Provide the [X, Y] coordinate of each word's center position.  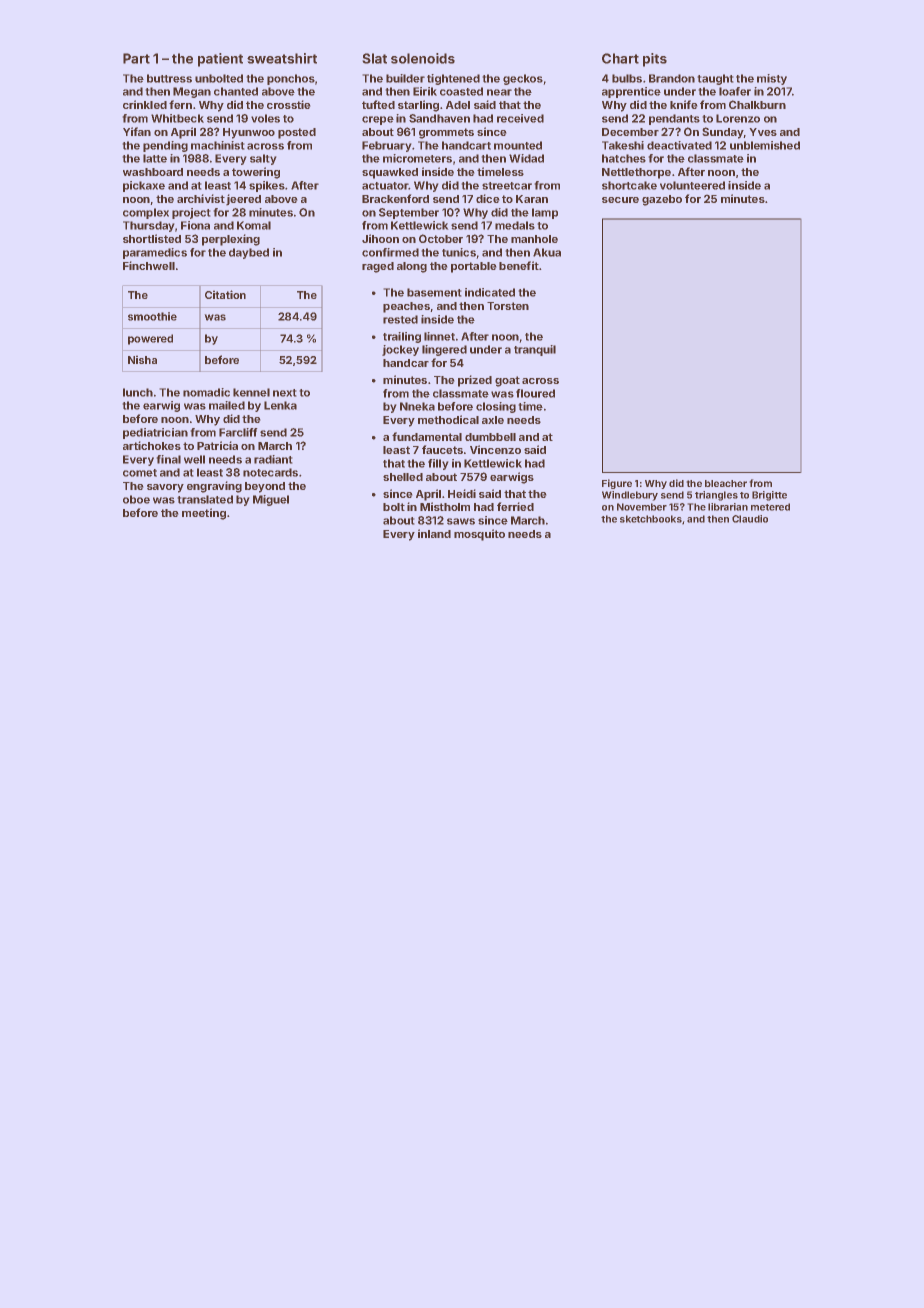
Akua [547, 252]
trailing [402, 337]
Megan [192, 92]
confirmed [390, 252]
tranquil [535, 350]
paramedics [155, 253]
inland [434, 533]
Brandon [672, 78]
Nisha [142, 359]
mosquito [479, 535]
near [499, 92]
